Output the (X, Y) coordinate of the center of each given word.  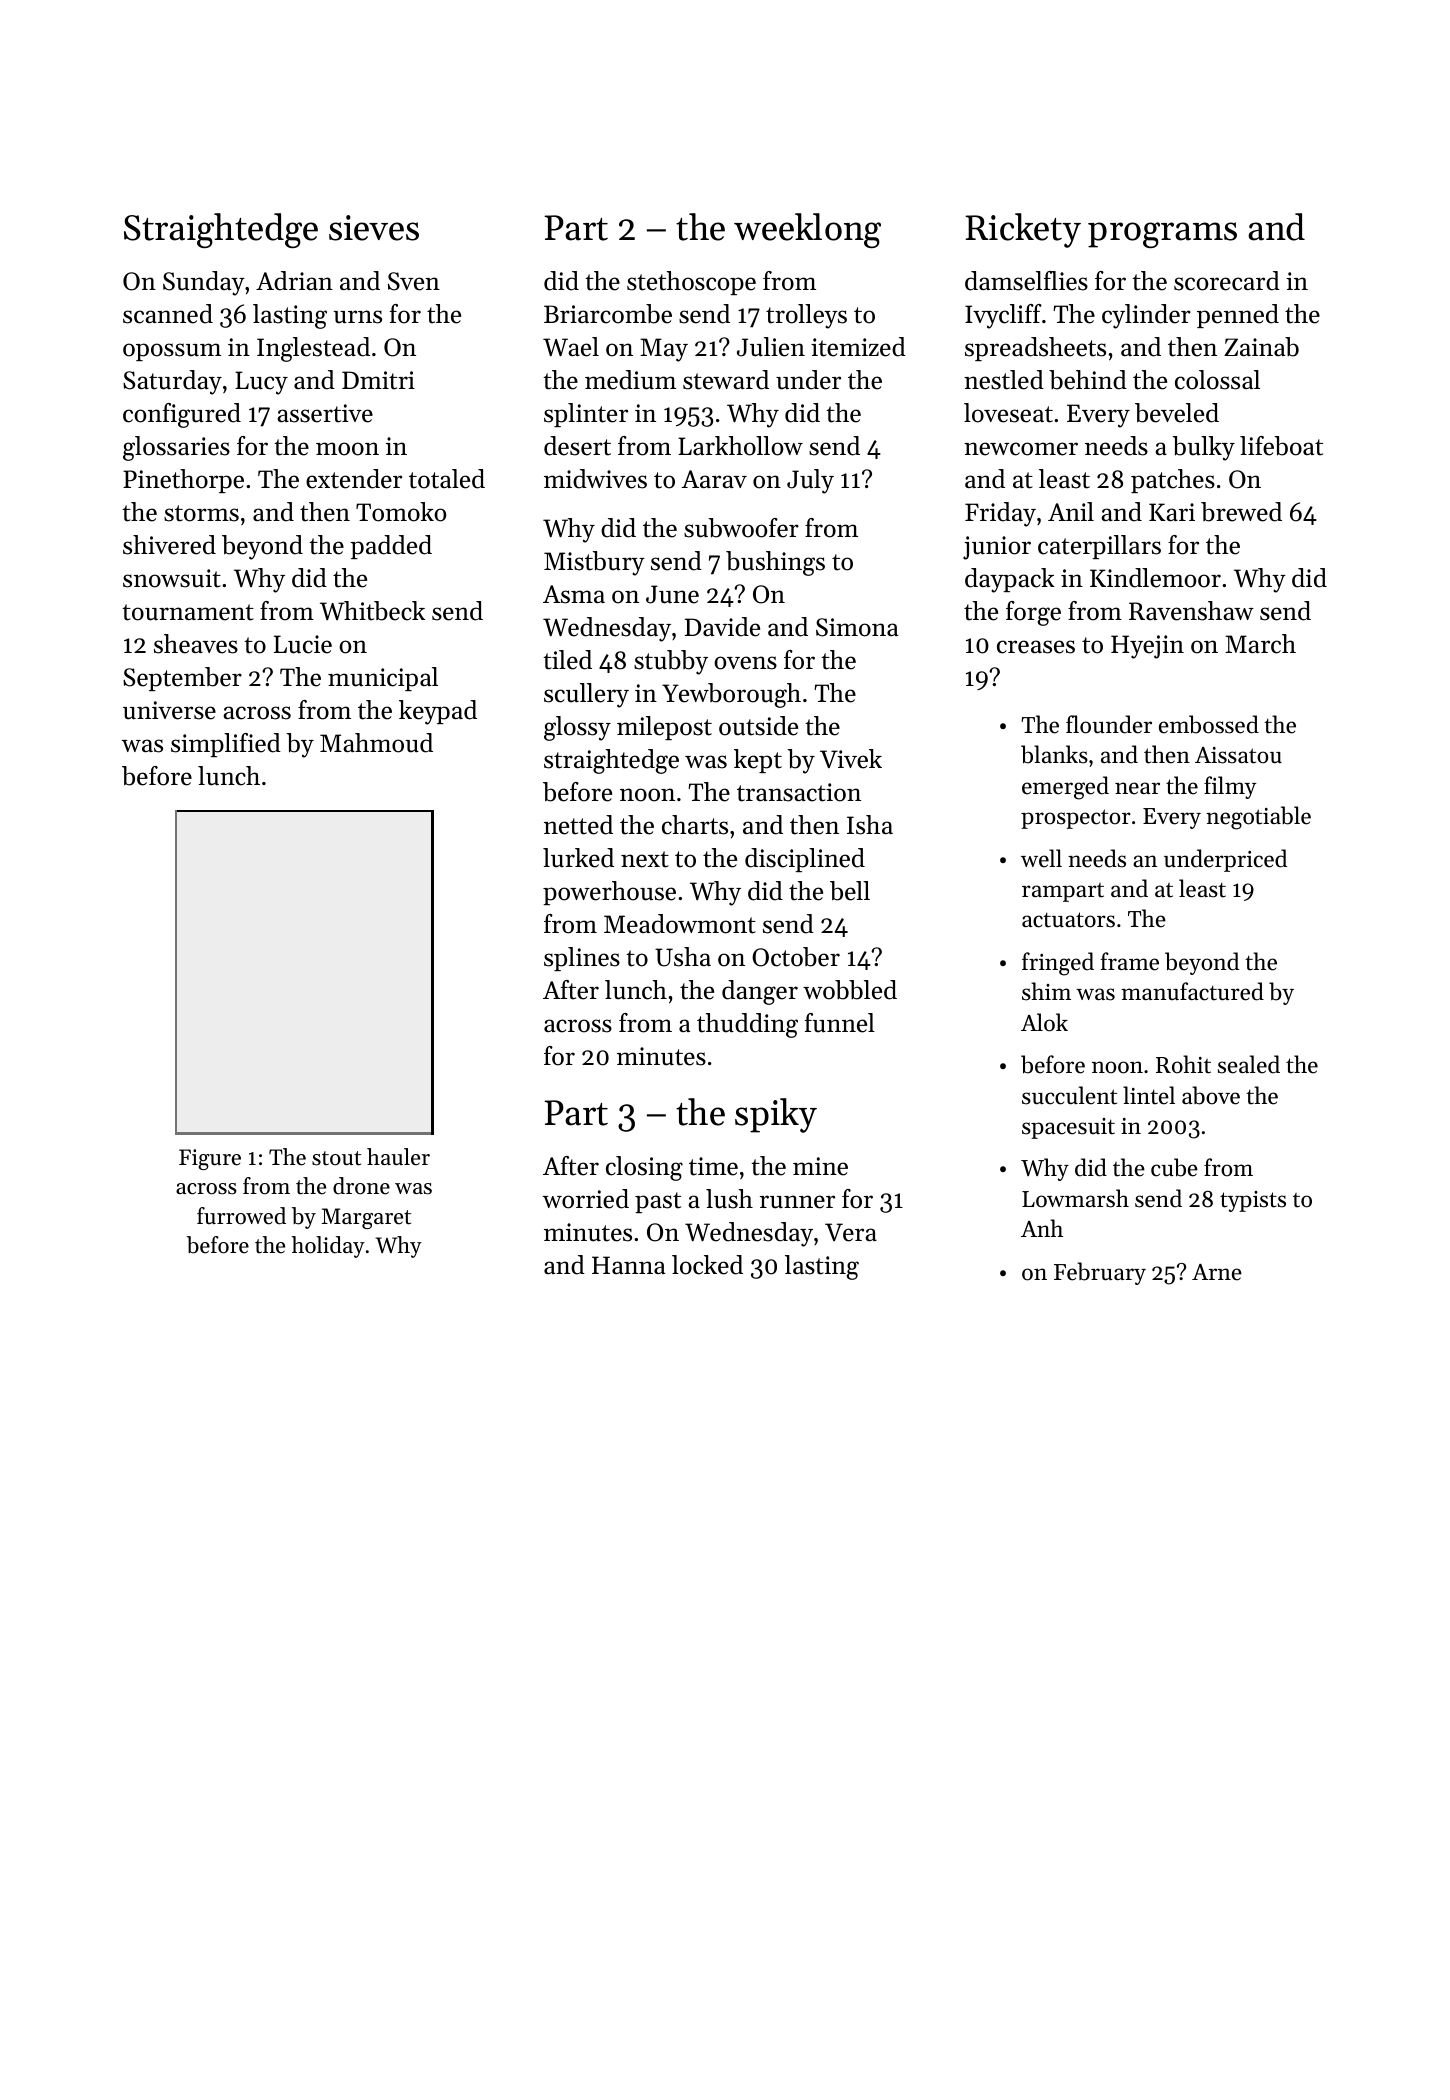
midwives (595, 479)
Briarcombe (608, 314)
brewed (1241, 512)
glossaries (176, 448)
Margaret (366, 1218)
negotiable (1258, 818)
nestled (1004, 380)
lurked (578, 858)
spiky (776, 1115)
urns (357, 317)
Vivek (851, 759)
